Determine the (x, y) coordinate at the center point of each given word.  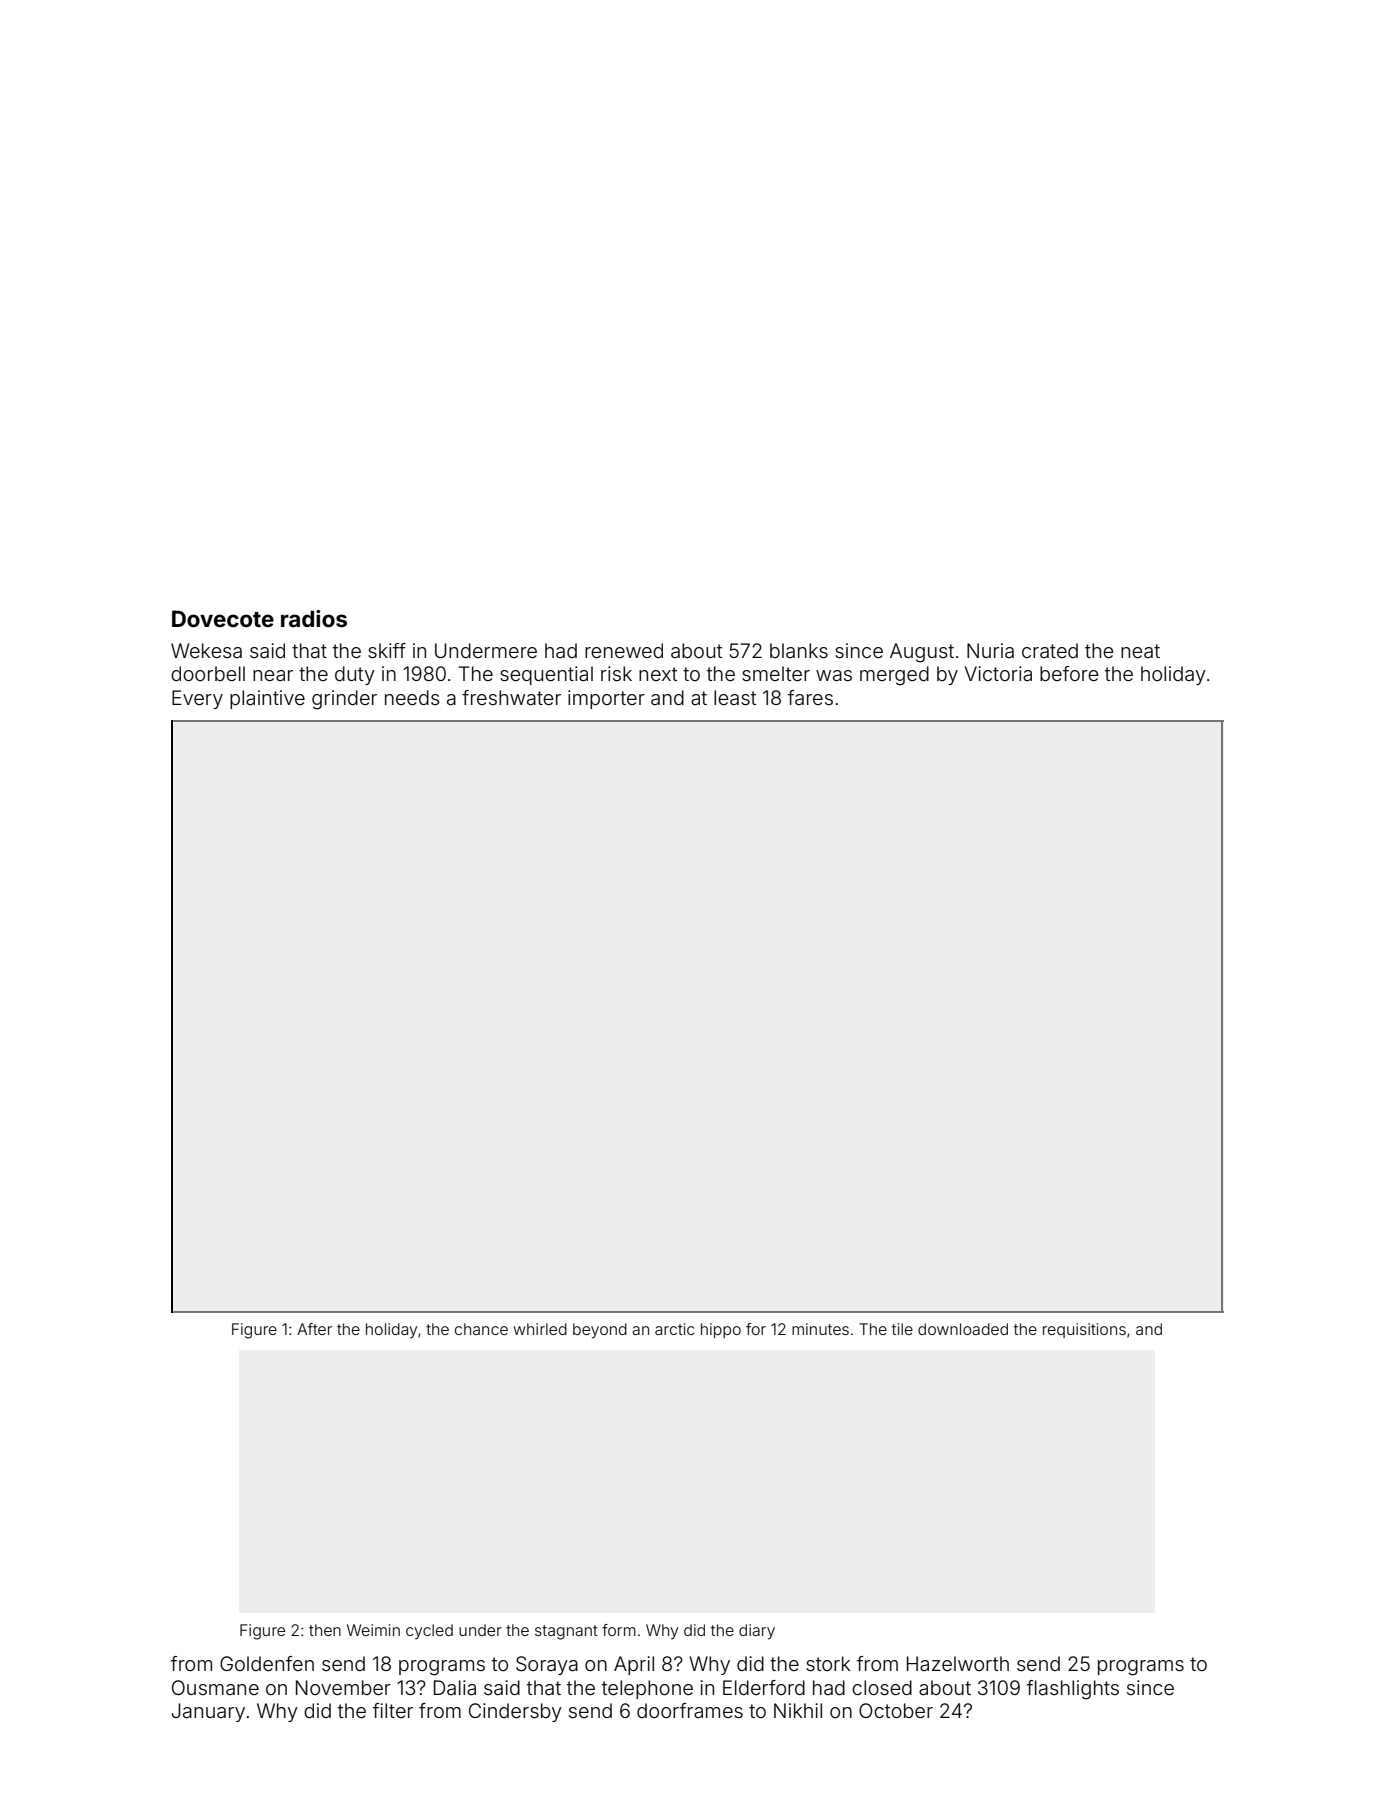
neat (1140, 651)
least (735, 697)
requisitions (1084, 1330)
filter (393, 1710)
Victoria (998, 673)
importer (606, 699)
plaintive (267, 699)
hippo (721, 1330)
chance (481, 1329)
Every (197, 699)
